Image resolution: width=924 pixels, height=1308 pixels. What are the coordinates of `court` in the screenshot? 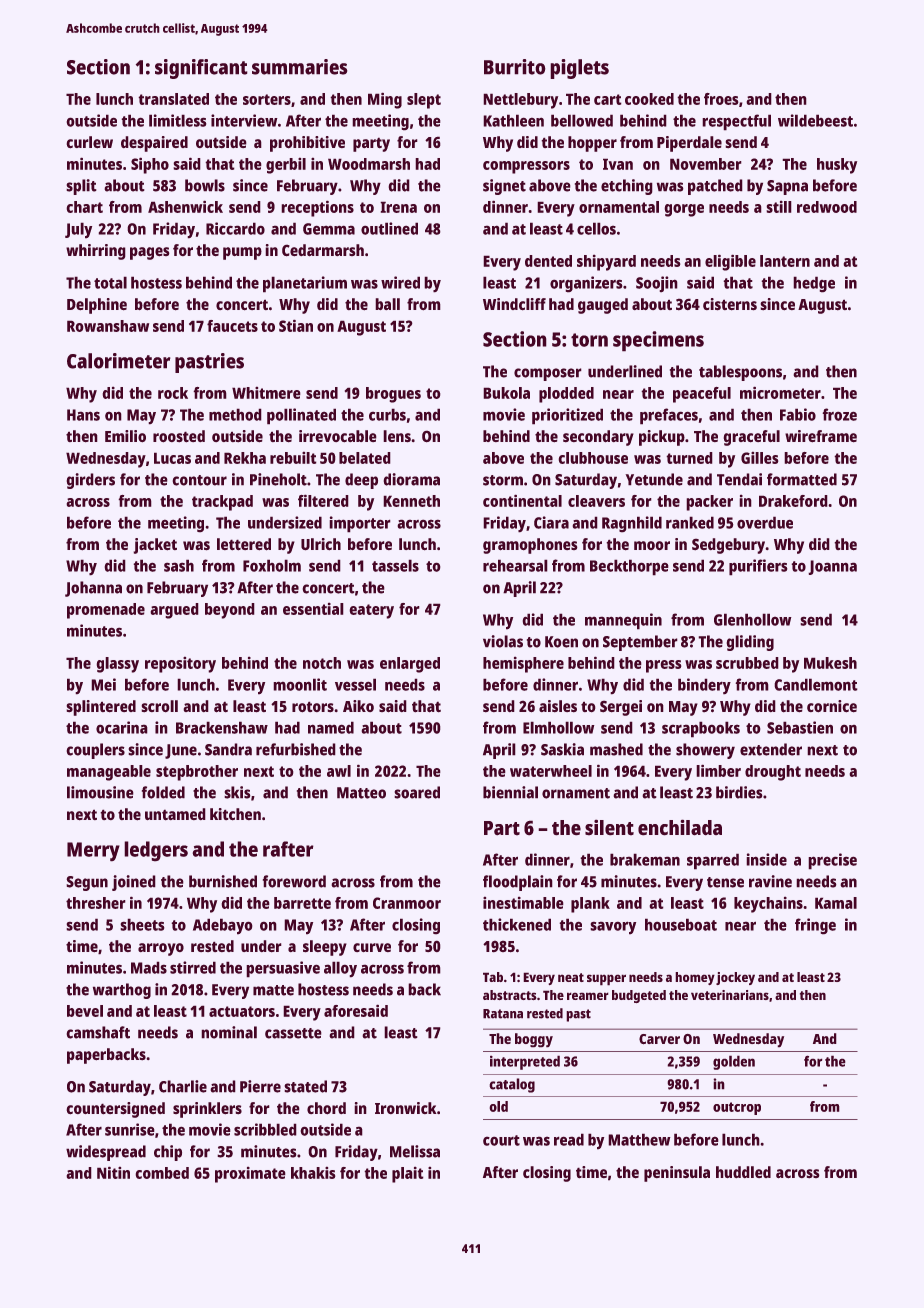 It's located at (501, 1140).
